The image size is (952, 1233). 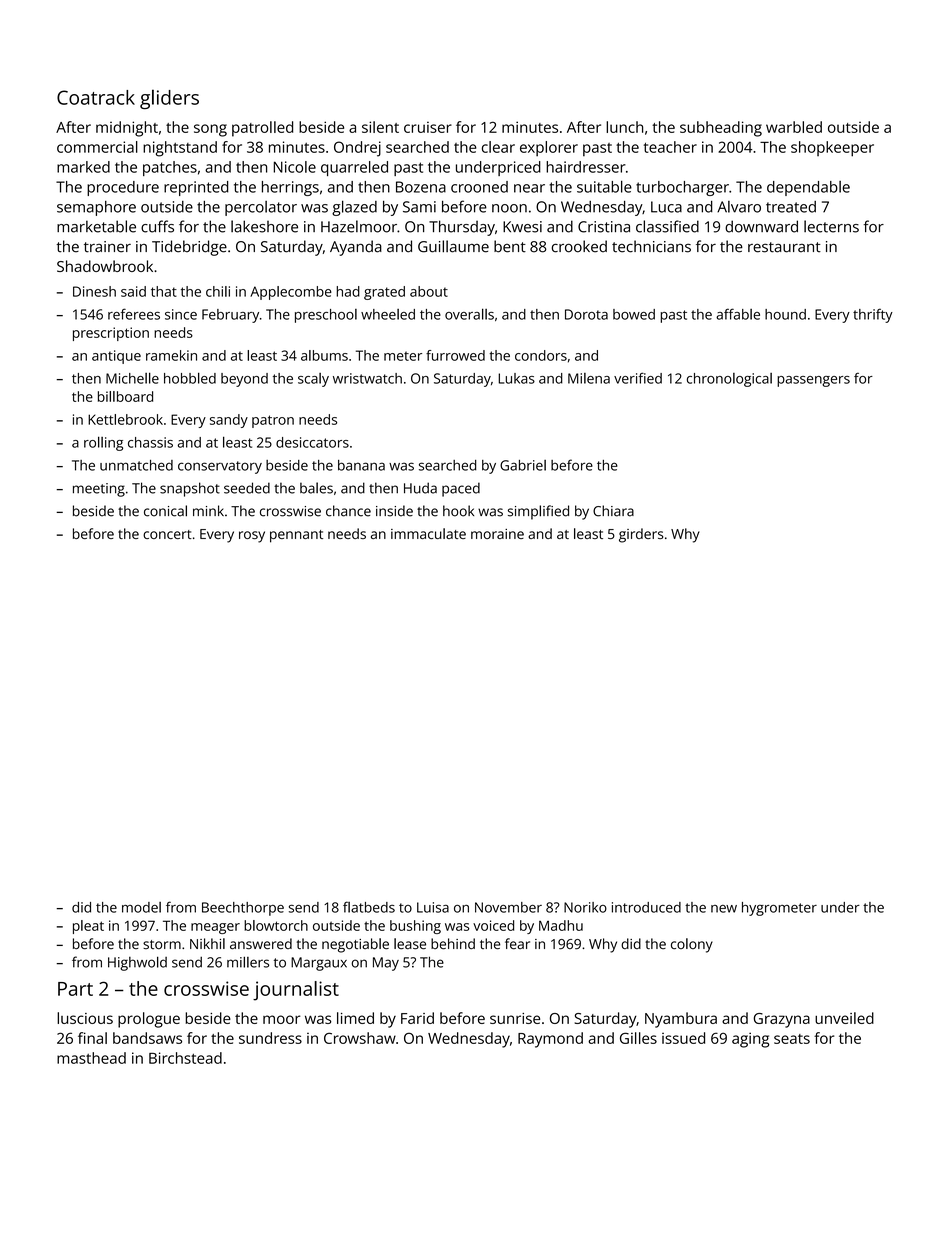 What do you see at coordinates (428, 127) in the screenshot?
I see `cruiser` at bounding box center [428, 127].
